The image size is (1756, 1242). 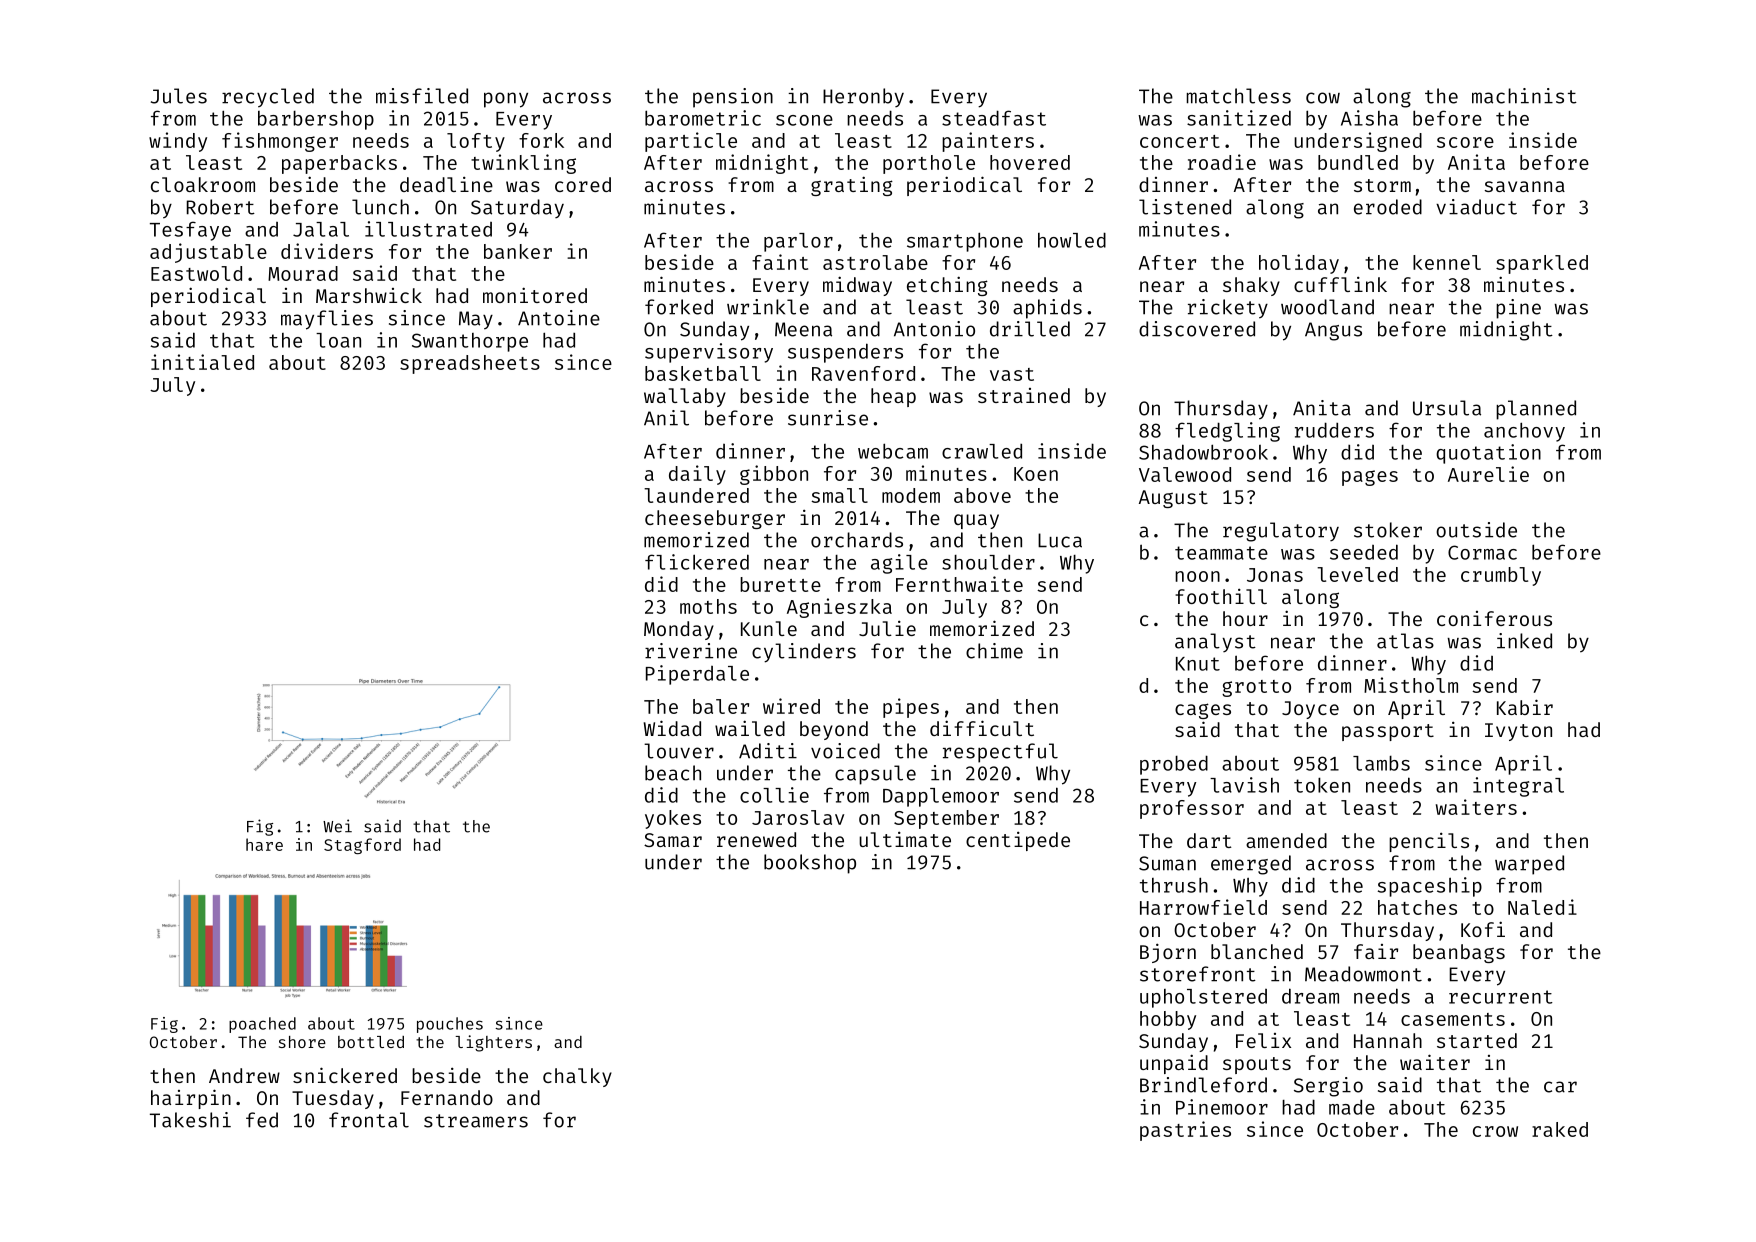 What do you see at coordinates (202, 362) in the screenshot?
I see `initialed` at bounding box center [202, 362].
